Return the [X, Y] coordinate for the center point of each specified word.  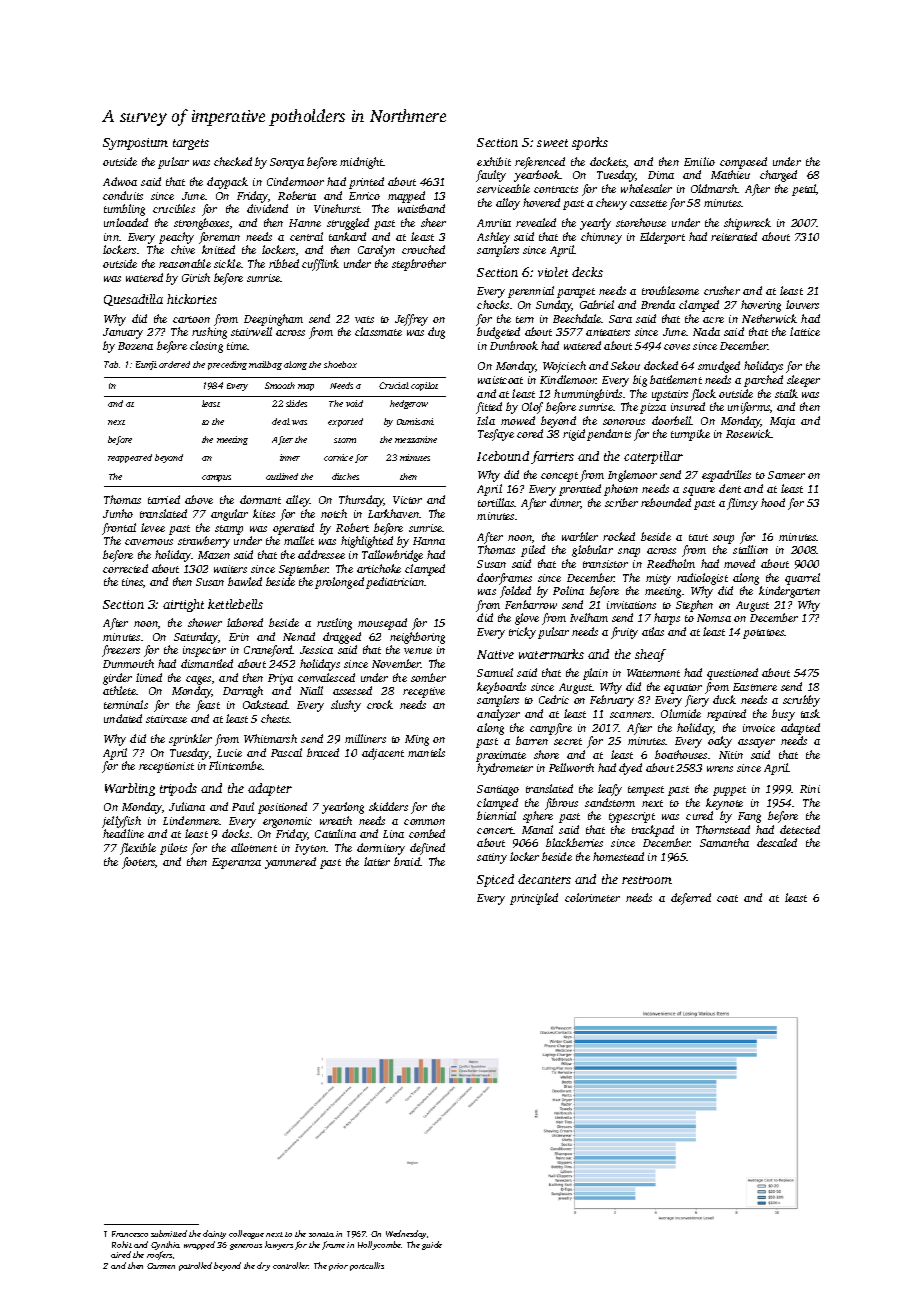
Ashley [493, 238]
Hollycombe [379, 1245]
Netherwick [769, 318]
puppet [729, 791]
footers [138, 863]
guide [432, 1245]
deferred [691, 899]
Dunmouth [128, 663]
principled [534, 899]
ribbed [284, 263]
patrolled [195, 1266]
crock [380, 704]
